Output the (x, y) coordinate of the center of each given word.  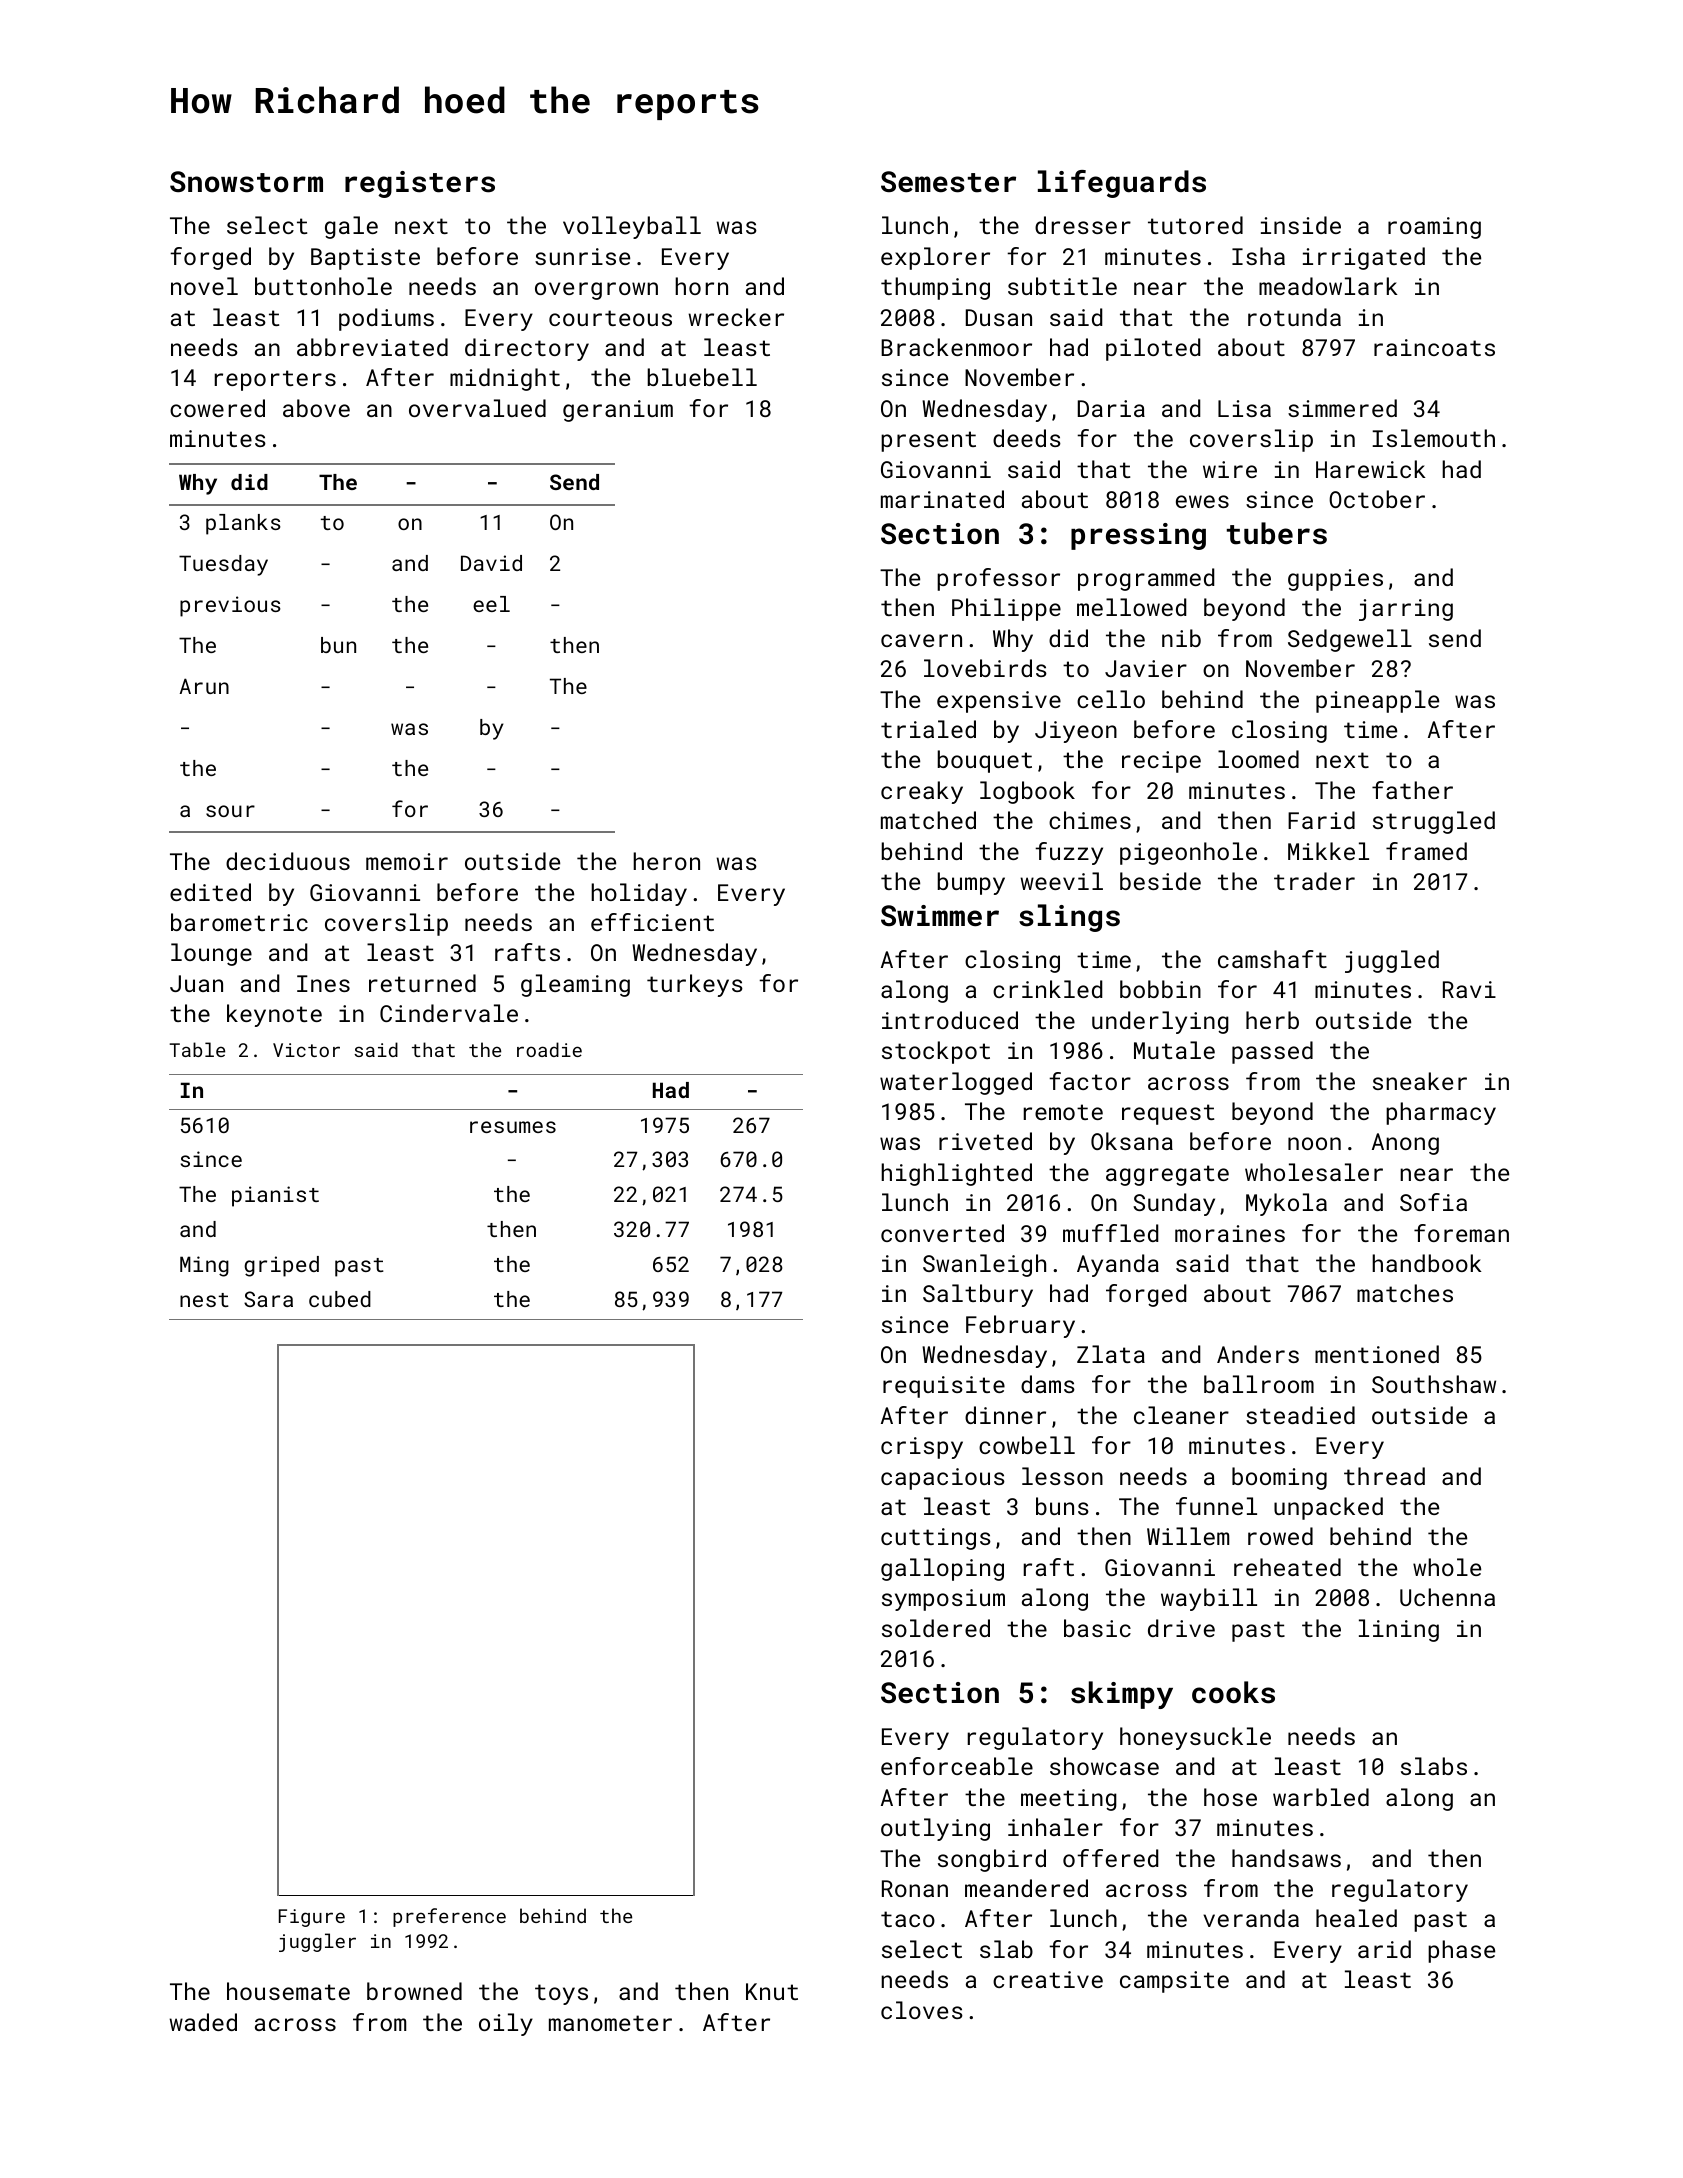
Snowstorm (246, 182)
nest (204, 1300)
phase (1461, 1951)
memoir (407, 861)
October (1377, 499)
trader (1314, 881)
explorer (935, 258)
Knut (772, 1991)
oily (506, 2024)
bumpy (971, 883)
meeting (1069, 1800)
